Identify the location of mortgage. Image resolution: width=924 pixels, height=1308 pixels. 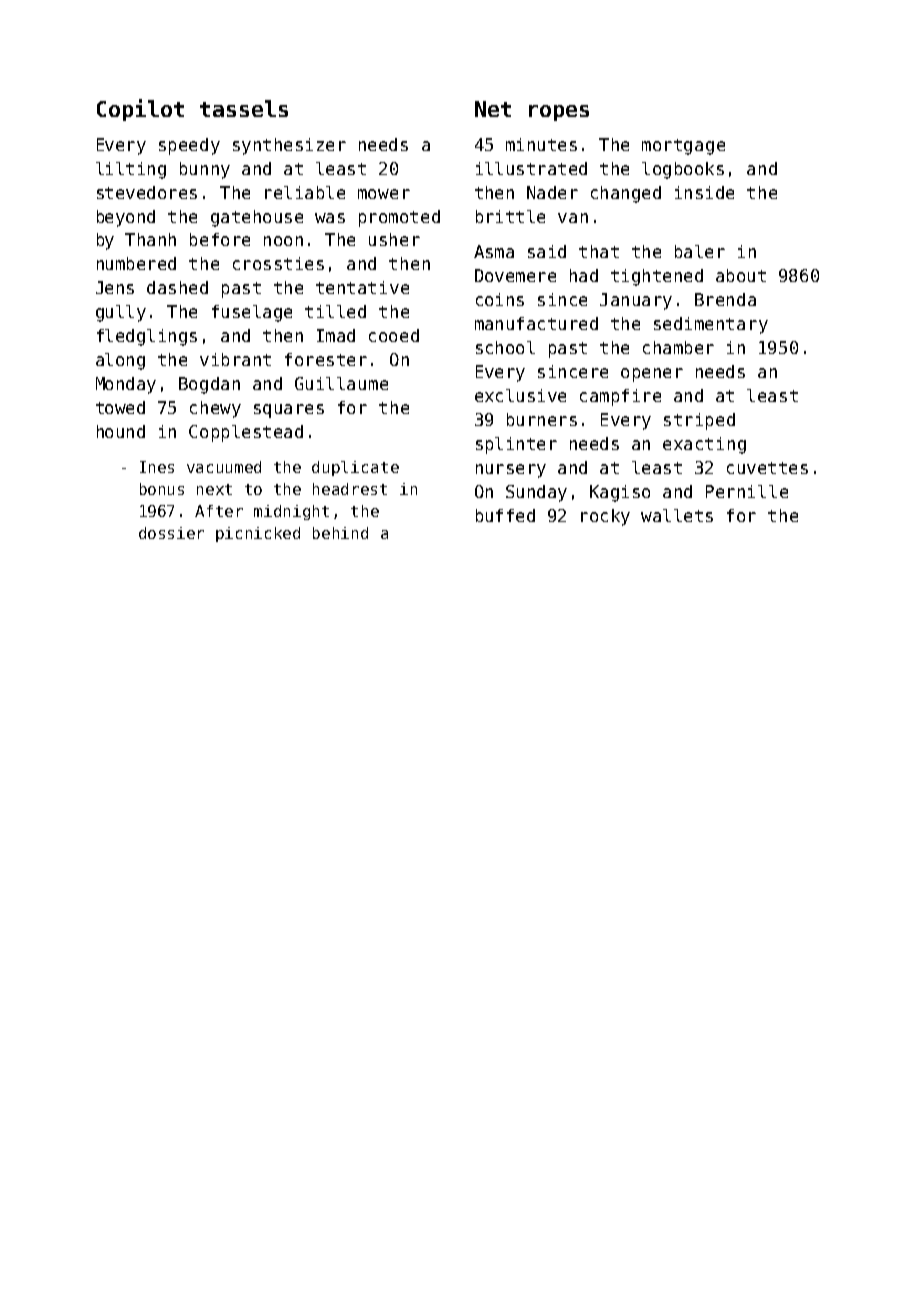
(683, 147).
